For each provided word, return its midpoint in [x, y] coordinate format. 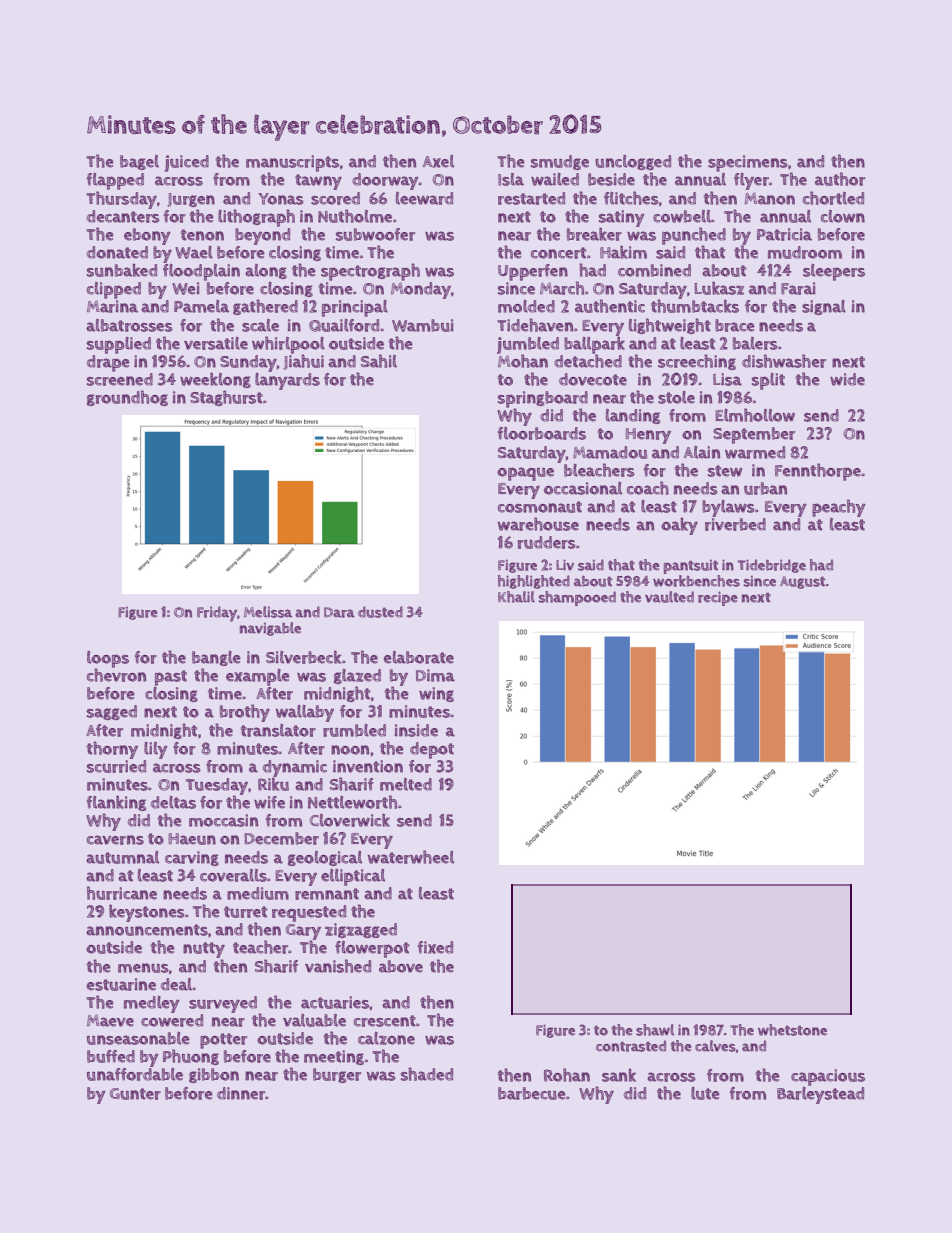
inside [416, 730]
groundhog [127, 398]
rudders [547, 542]
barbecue [532, 1093]
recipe [718, 598]
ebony [147, 236]
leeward [424, 198]
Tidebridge [772, 566]
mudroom [805, 252]
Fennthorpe [818, 472]
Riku [273, 784]
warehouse [538, 524]
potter [223, 1041]
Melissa [268, 612]
